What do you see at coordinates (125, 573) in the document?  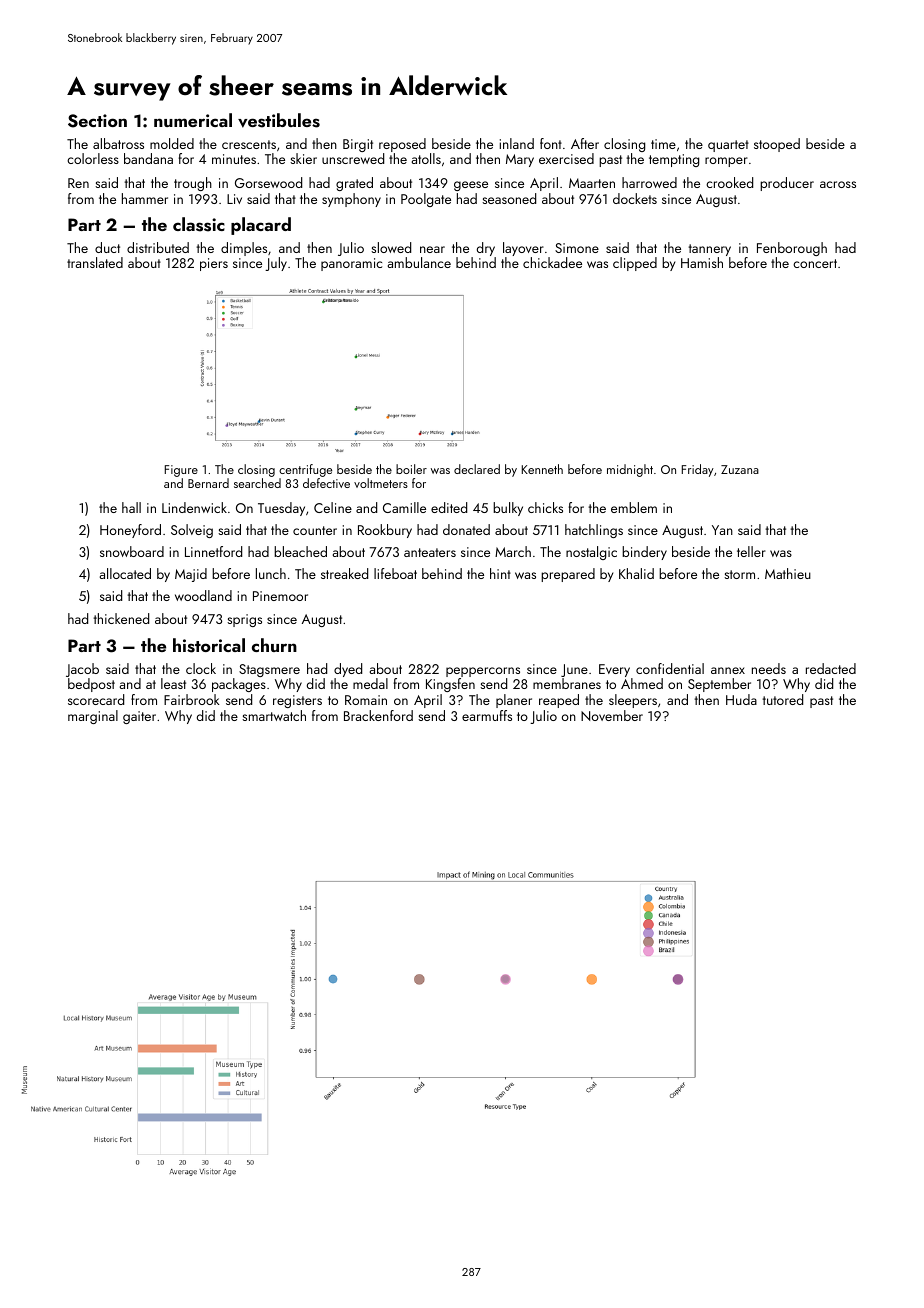 I see `allocated` at bounding box center [125, 573].
